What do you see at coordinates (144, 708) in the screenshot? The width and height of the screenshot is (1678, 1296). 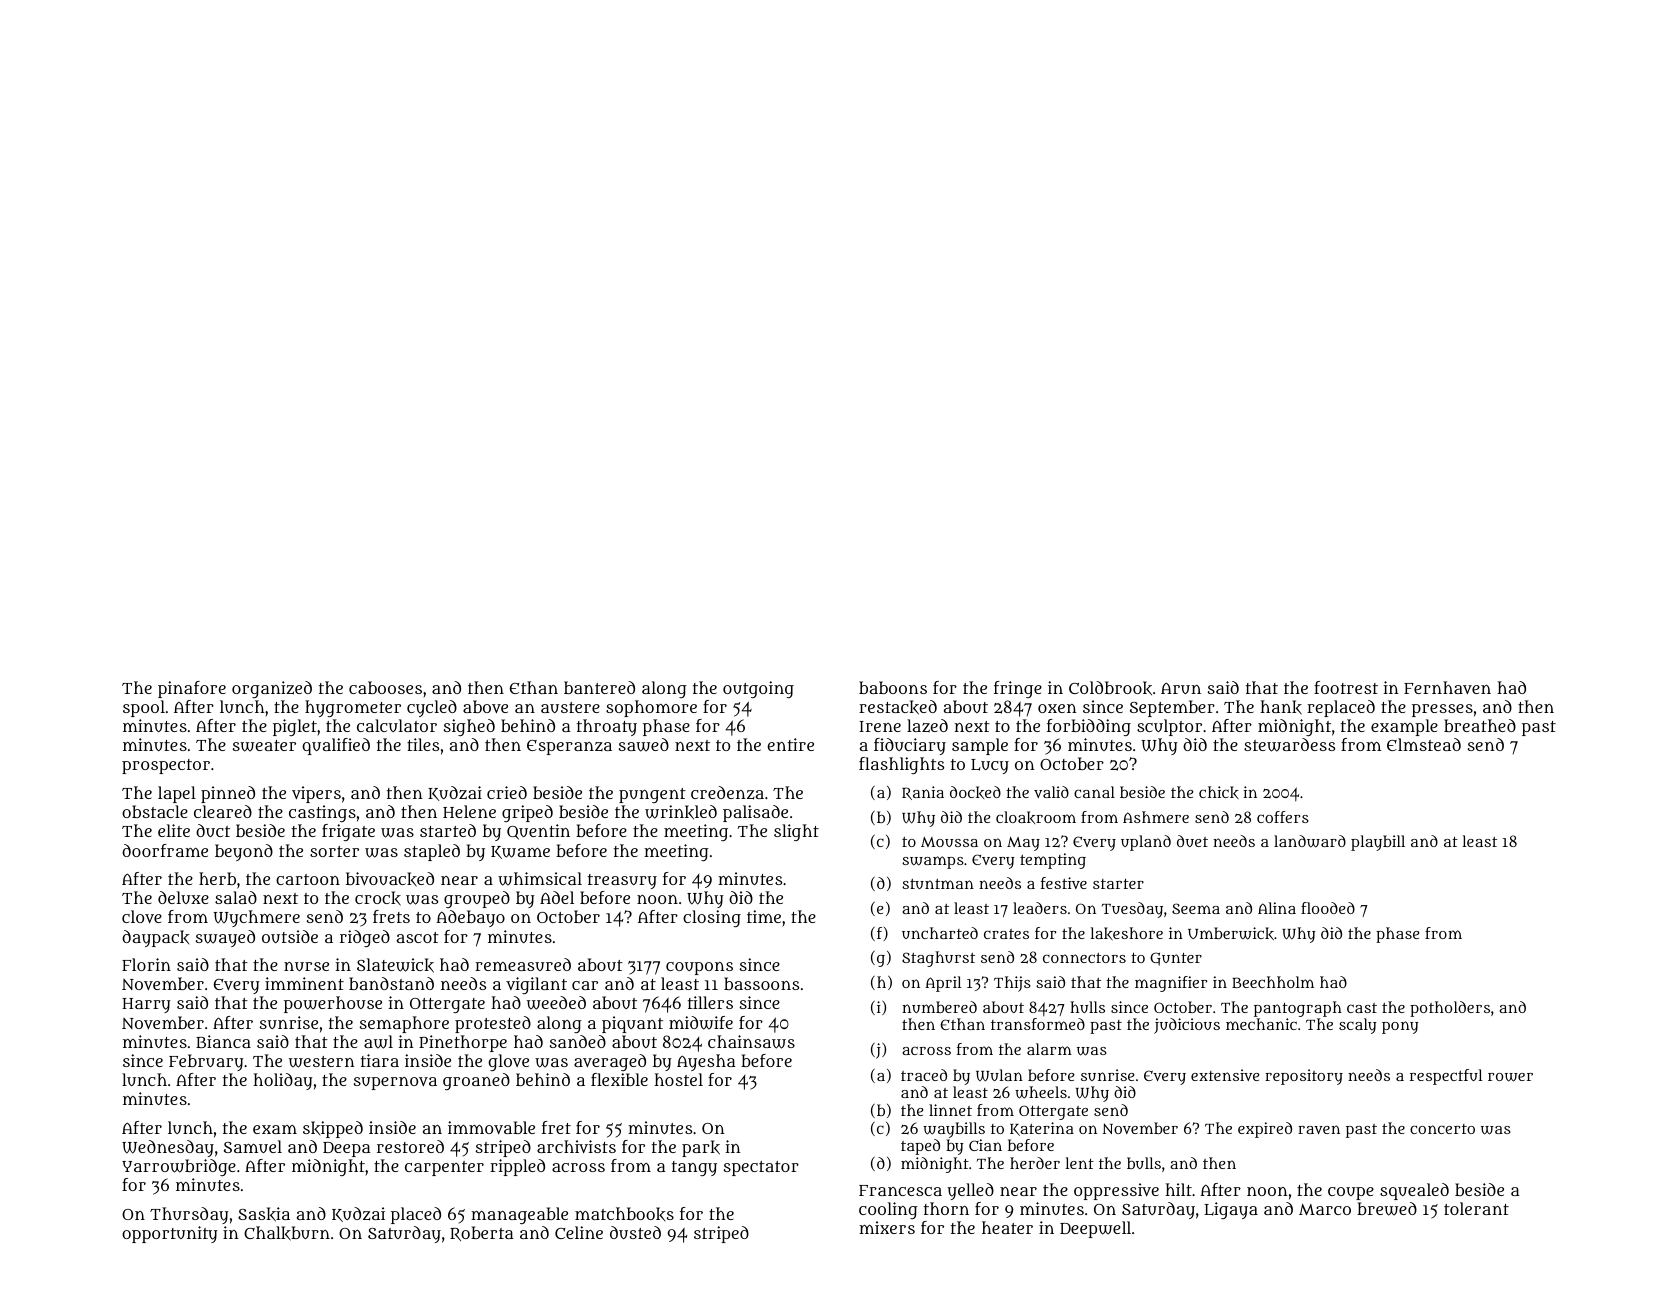 I see `spool` at bounding box center [144, 708].
